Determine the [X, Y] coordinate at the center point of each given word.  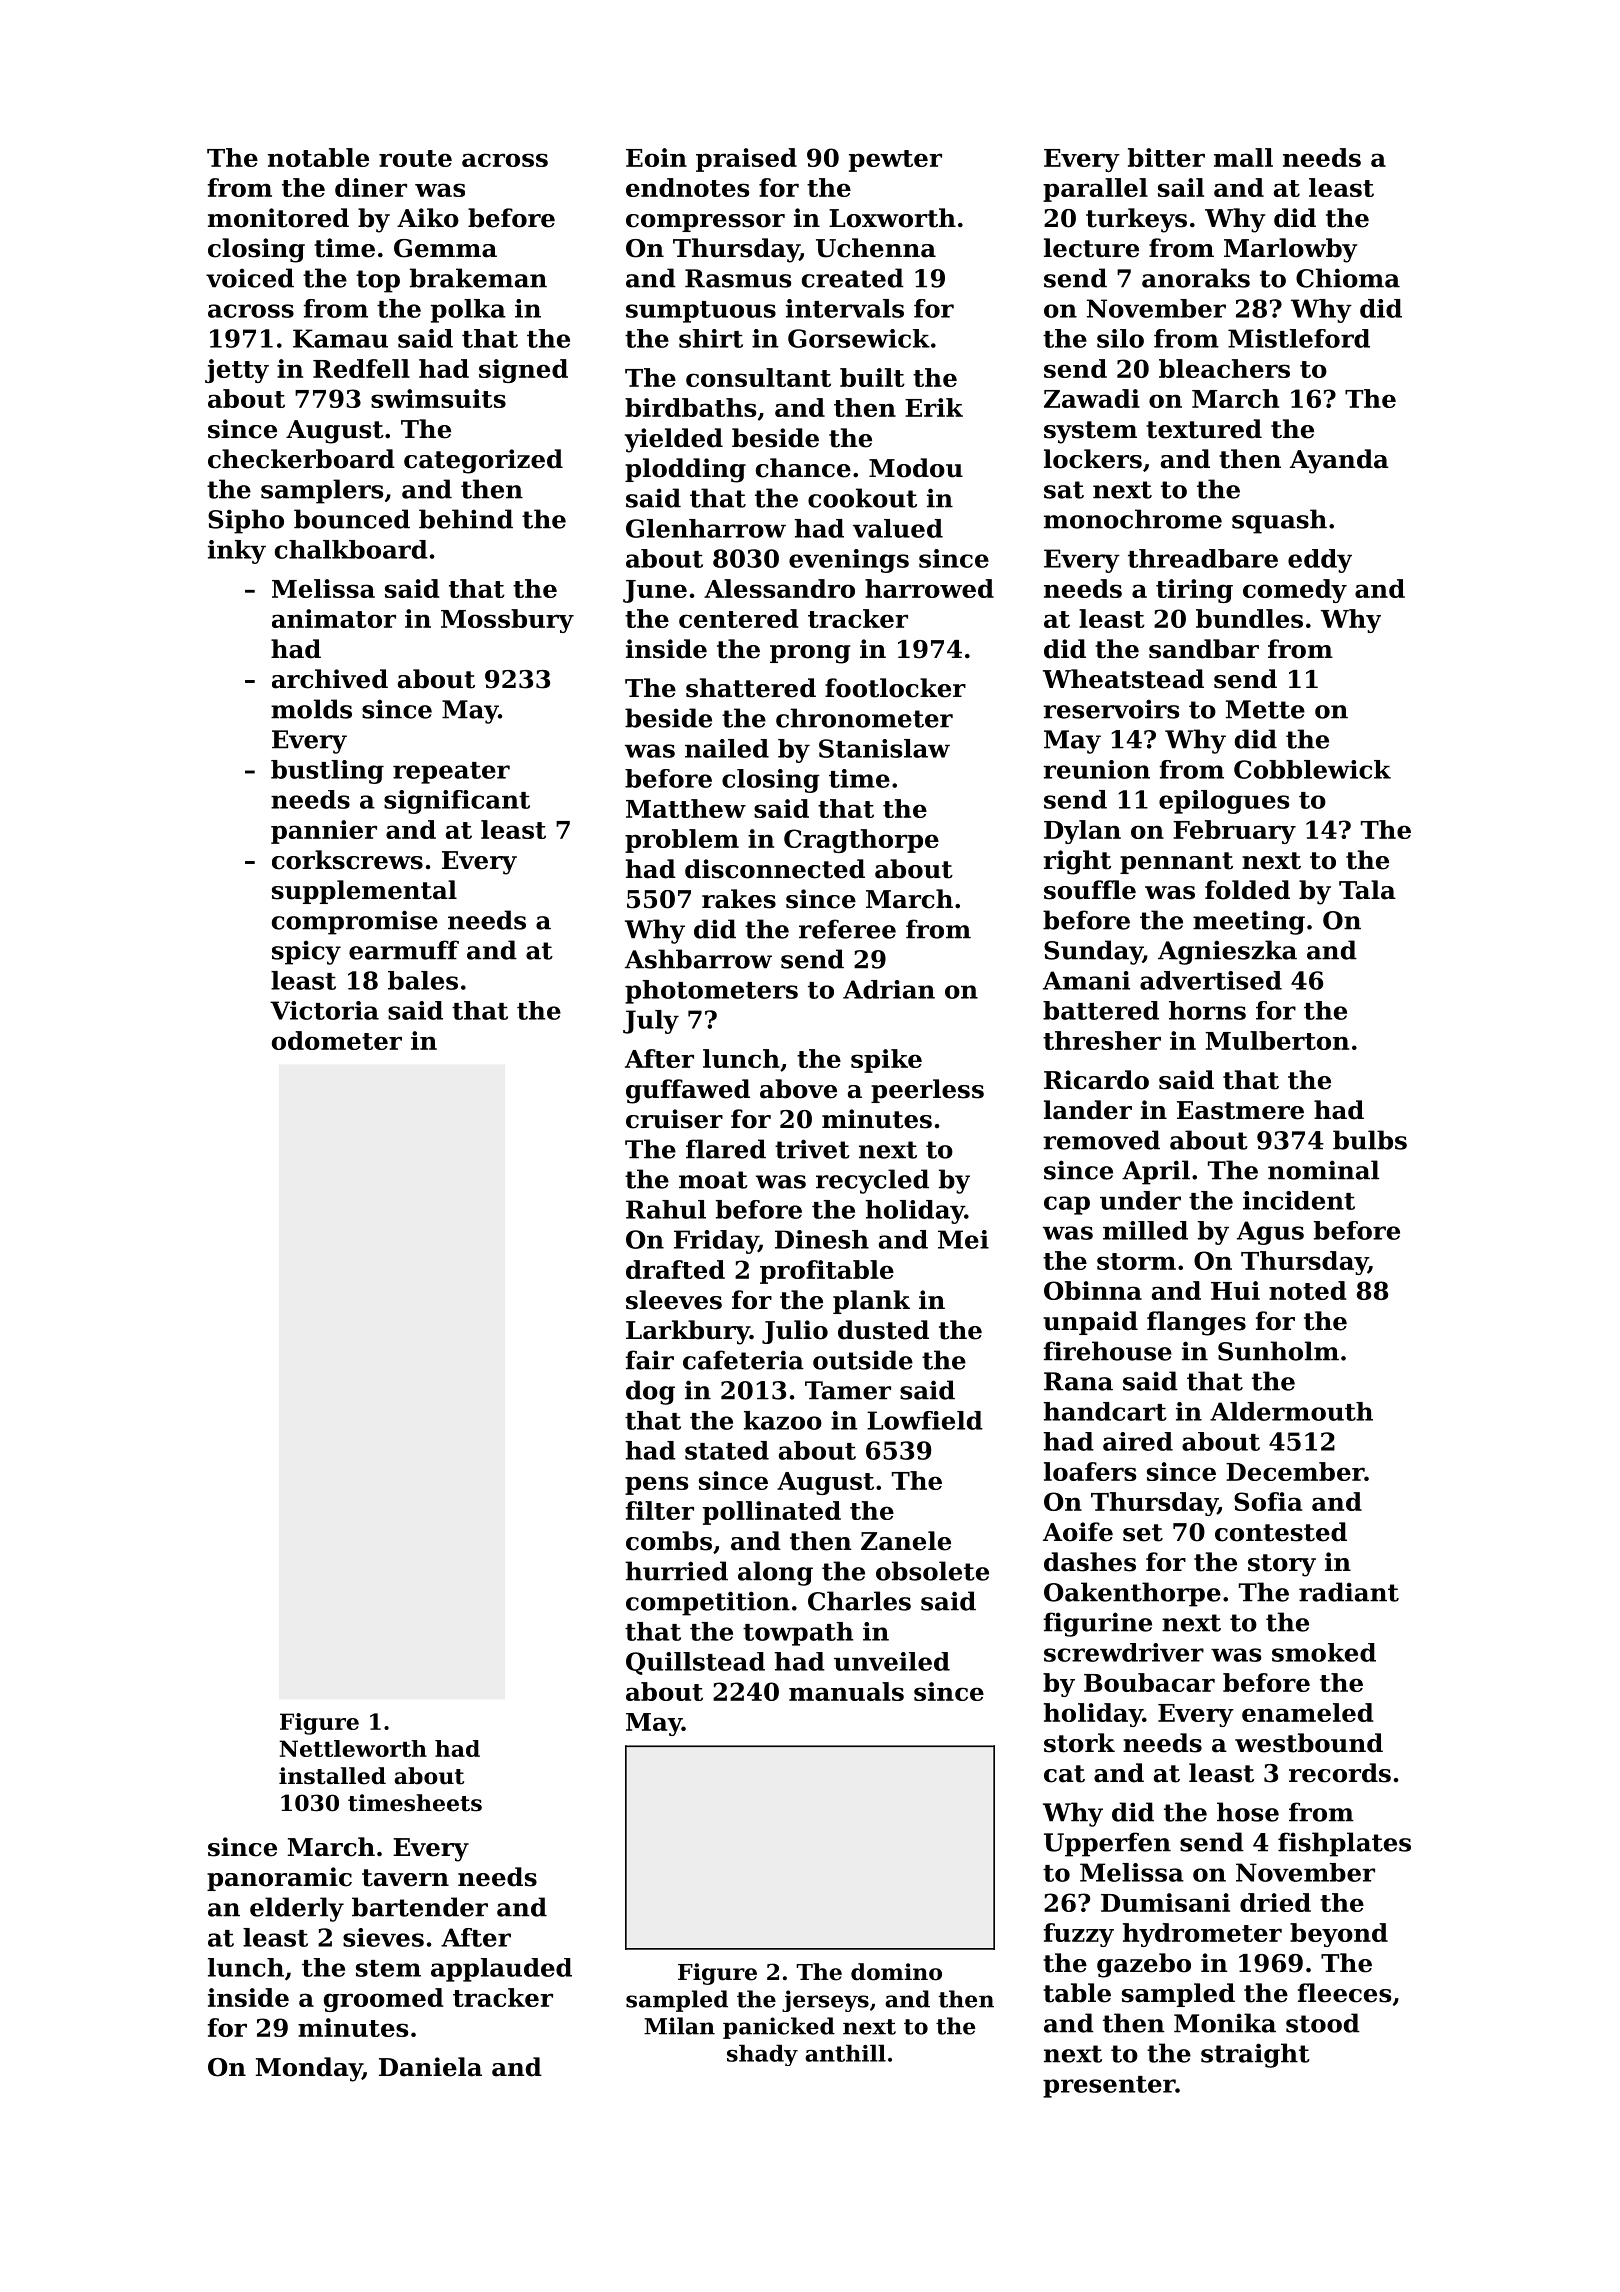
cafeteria [743, 1360]
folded [1247, 890]
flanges [1196, 1323]
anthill [845, 2053]
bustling [327, 772]
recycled [872, 1181]
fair [650, 1360]
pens [656, 1485]
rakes [739, 899]
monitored [278, 218]
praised [746, 160]
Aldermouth [1291, 1411]
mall [1243, 157]
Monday [309, 2069]
